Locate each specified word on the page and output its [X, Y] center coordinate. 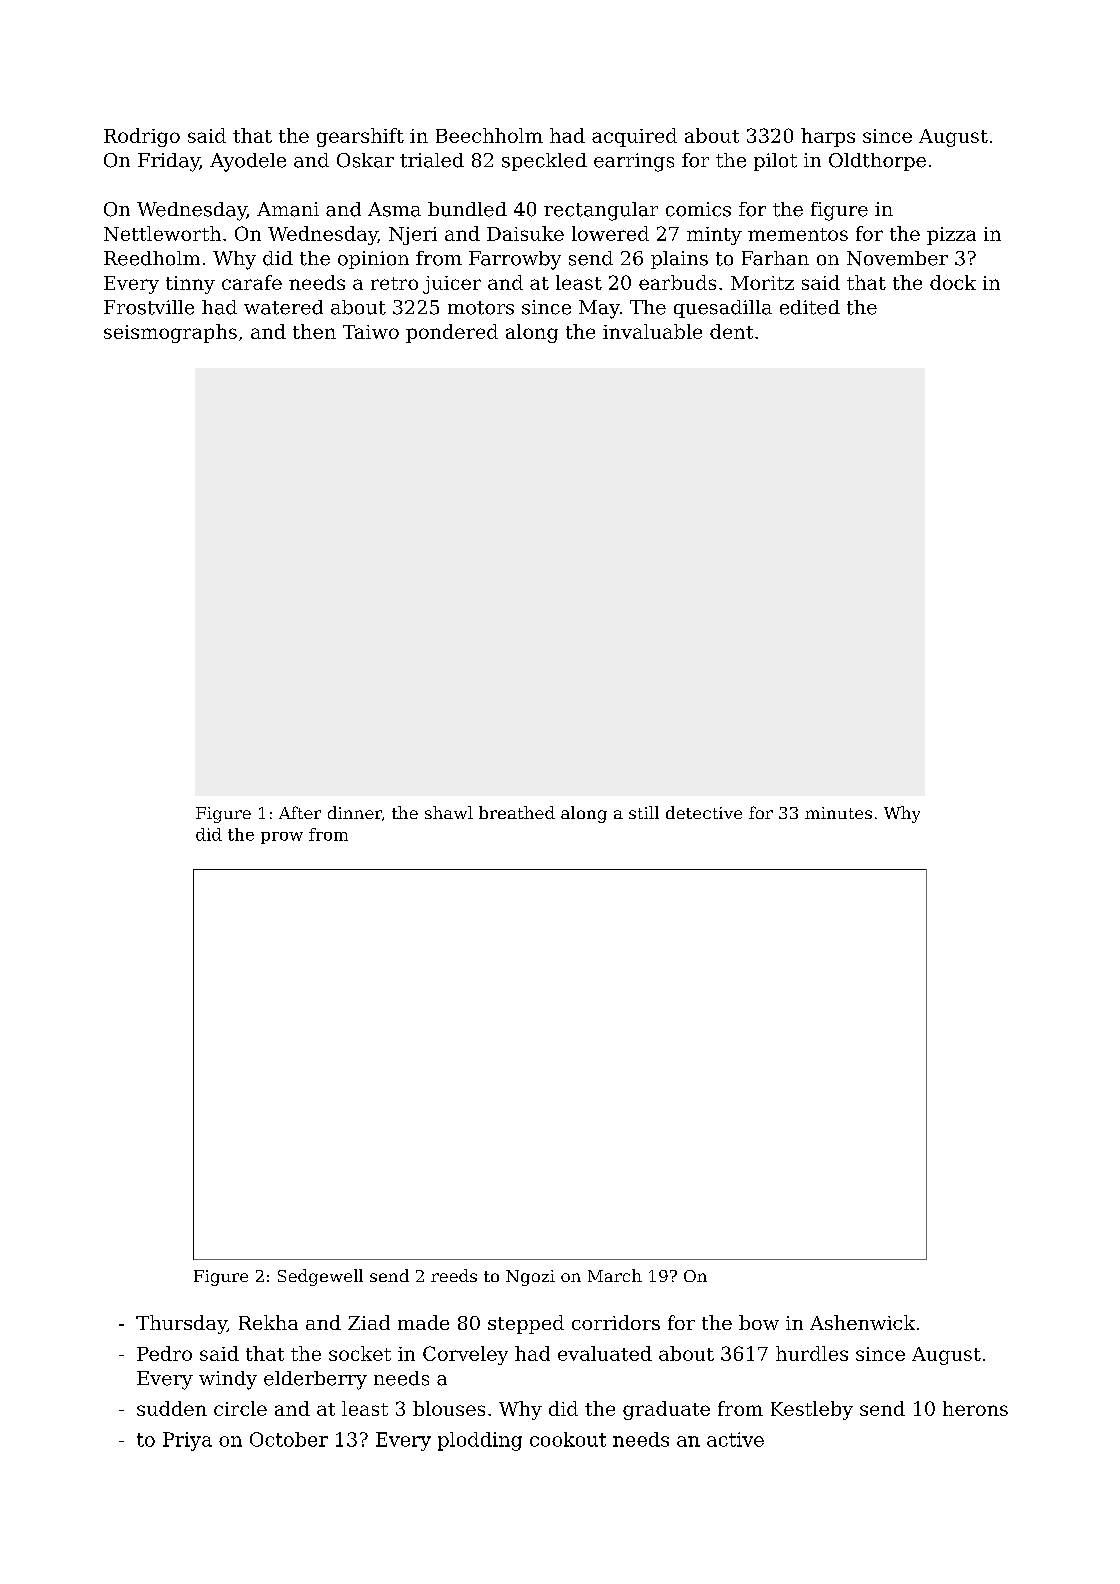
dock [953, 282]
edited [810, 307]
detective [704, 812]
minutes [838, 813]
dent [731, 331]
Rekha [268, 1322]
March [615, 1275]
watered [283, 307]
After [300, 812]
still [644, 812]
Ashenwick [862, 1322]
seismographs [170, 333]
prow [282, 838]
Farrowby [515, 260]
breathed [517, 812]
